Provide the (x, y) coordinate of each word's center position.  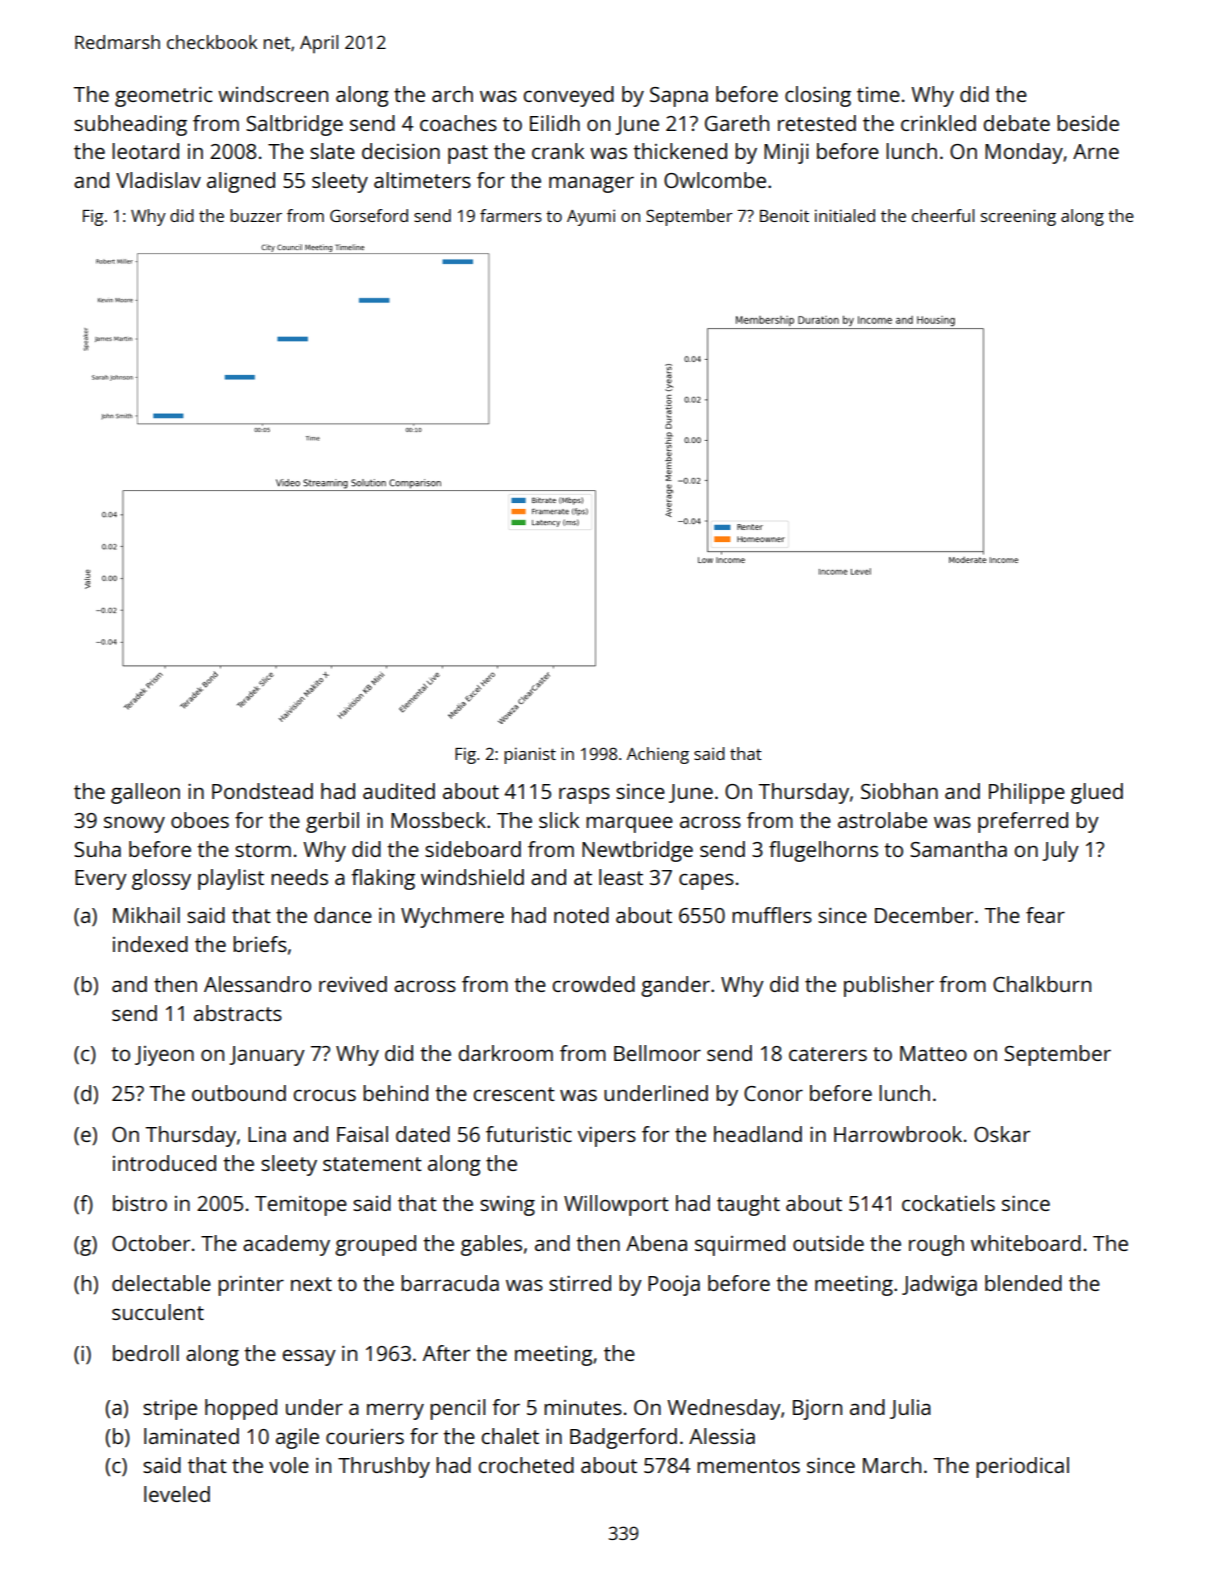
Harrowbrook (898, 1134)
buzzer (256, 215)
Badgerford (623, 1438)
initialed (845, 215)
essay (309, 1357)
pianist (530, 755)
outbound (239, 1093)
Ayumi (591, 217)
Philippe (1027, 793)
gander (675, 986)
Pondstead (262, 791)
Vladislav (158, 180)
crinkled (938, 123)
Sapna (679, 97)
